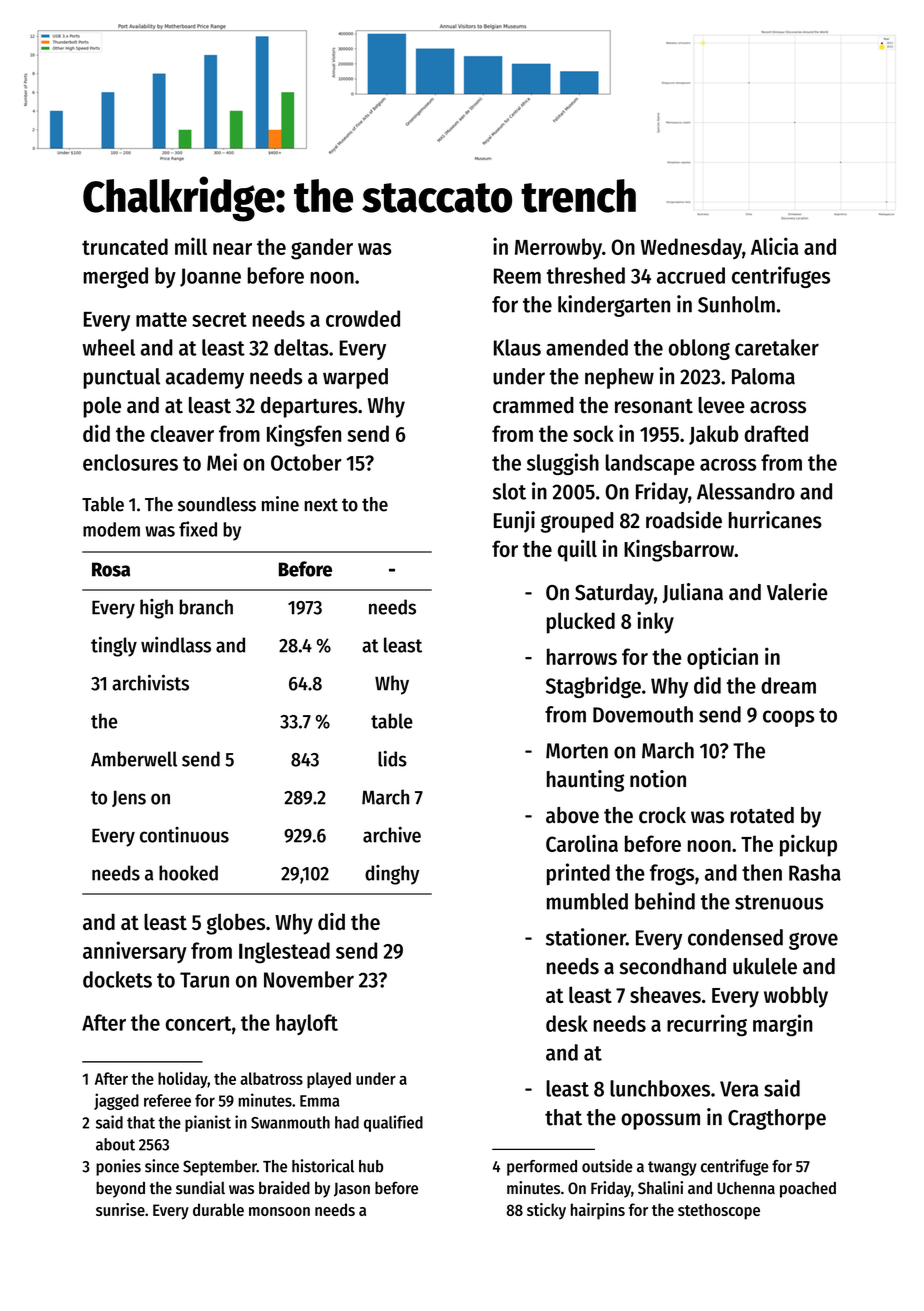 Image resolution: width=924 pixels, height=1311 pixels. Describe the element at coordinates (572, 815) in the screenshot. I see `above` at that location.
